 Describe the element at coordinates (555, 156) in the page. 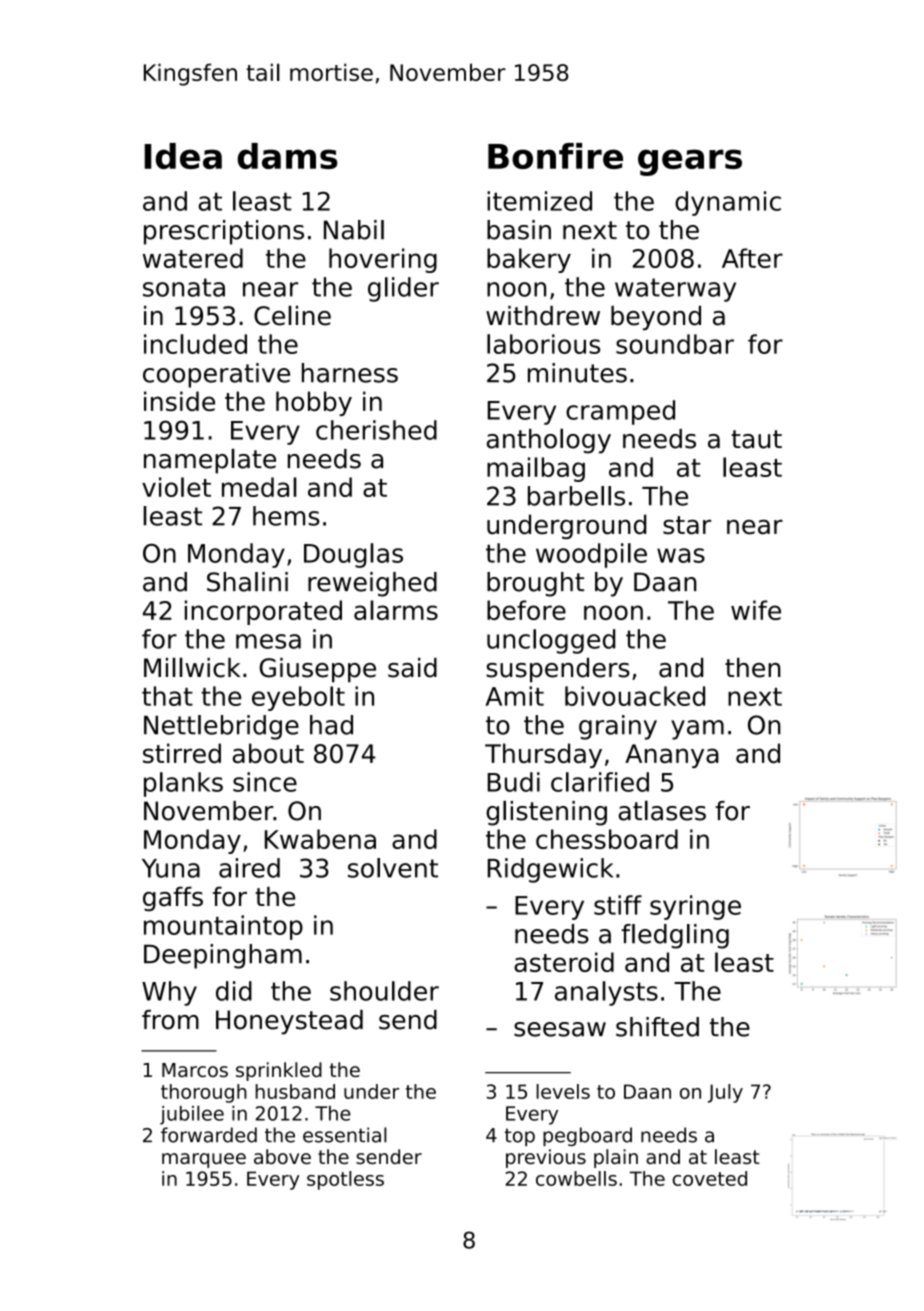

I see `Bonfire` at that location.
